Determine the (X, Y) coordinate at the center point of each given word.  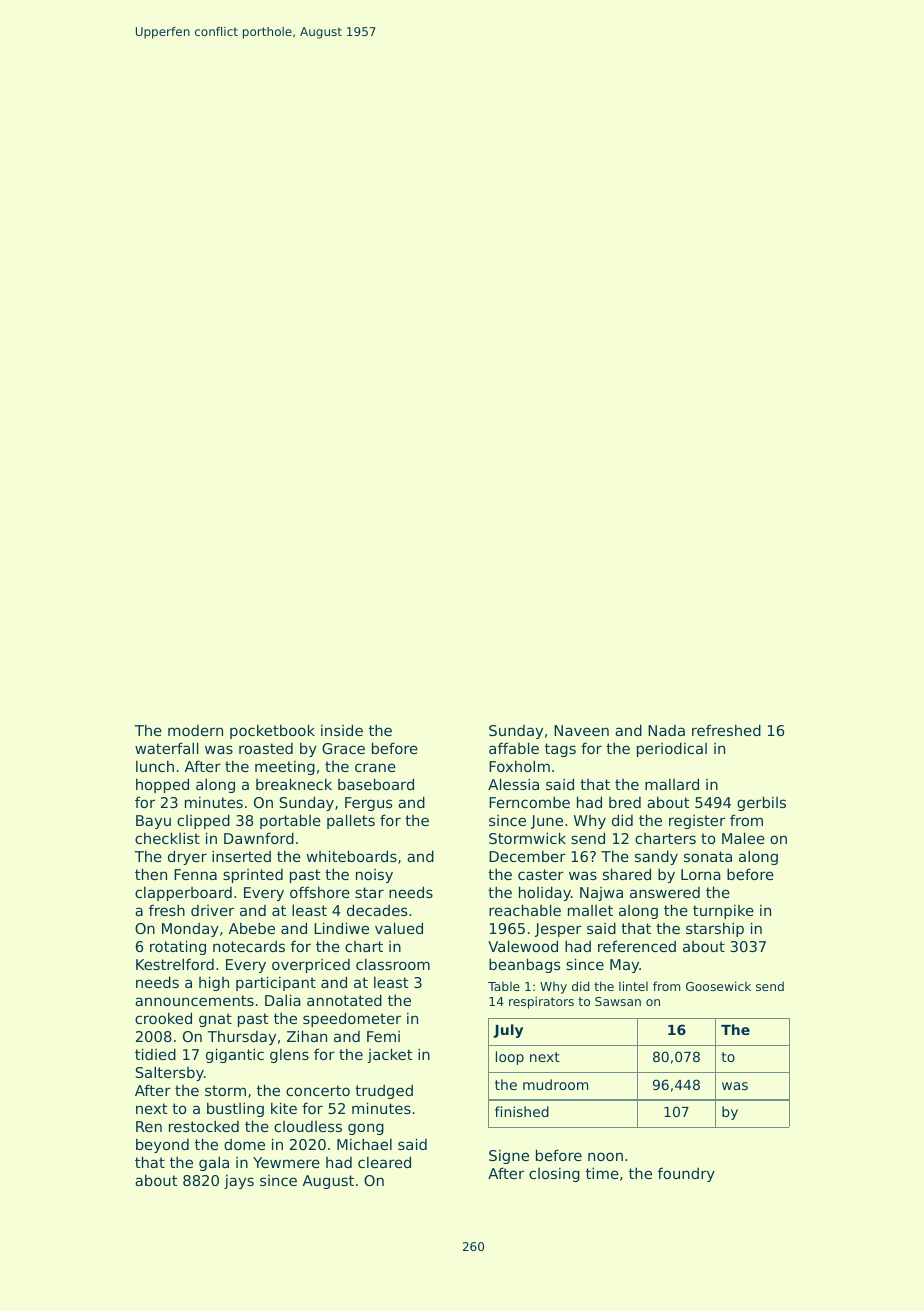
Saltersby (170, 1073)
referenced (637, 946)
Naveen (581, 730)
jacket (389, 1055)
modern (195, 730)
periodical (672, 749)
